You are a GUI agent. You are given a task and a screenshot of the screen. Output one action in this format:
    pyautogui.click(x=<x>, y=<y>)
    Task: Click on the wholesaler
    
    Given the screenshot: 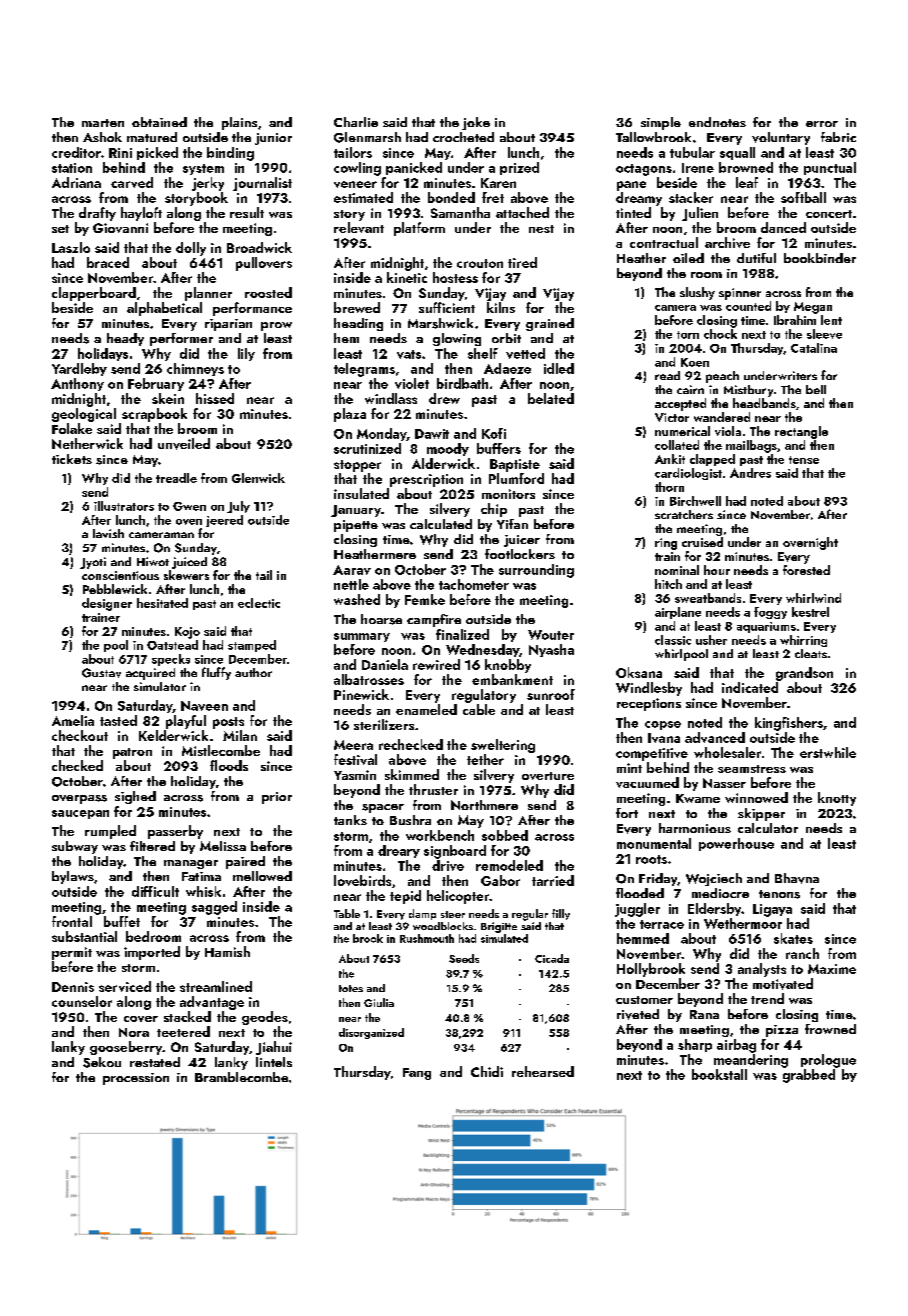 What is the action you would take?
    pyautogui.click(x=727, y=752)
